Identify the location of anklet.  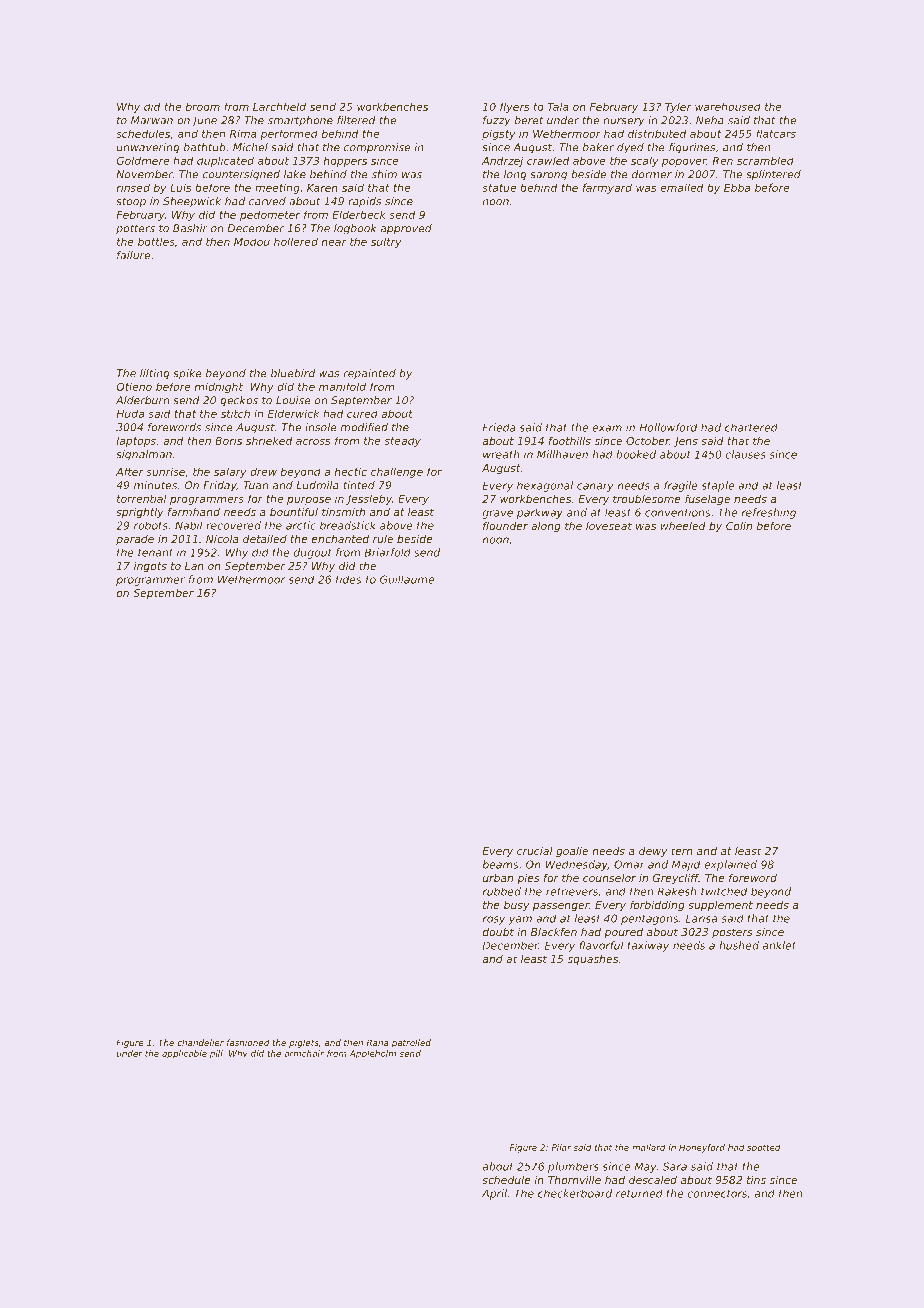
(779, 945).
